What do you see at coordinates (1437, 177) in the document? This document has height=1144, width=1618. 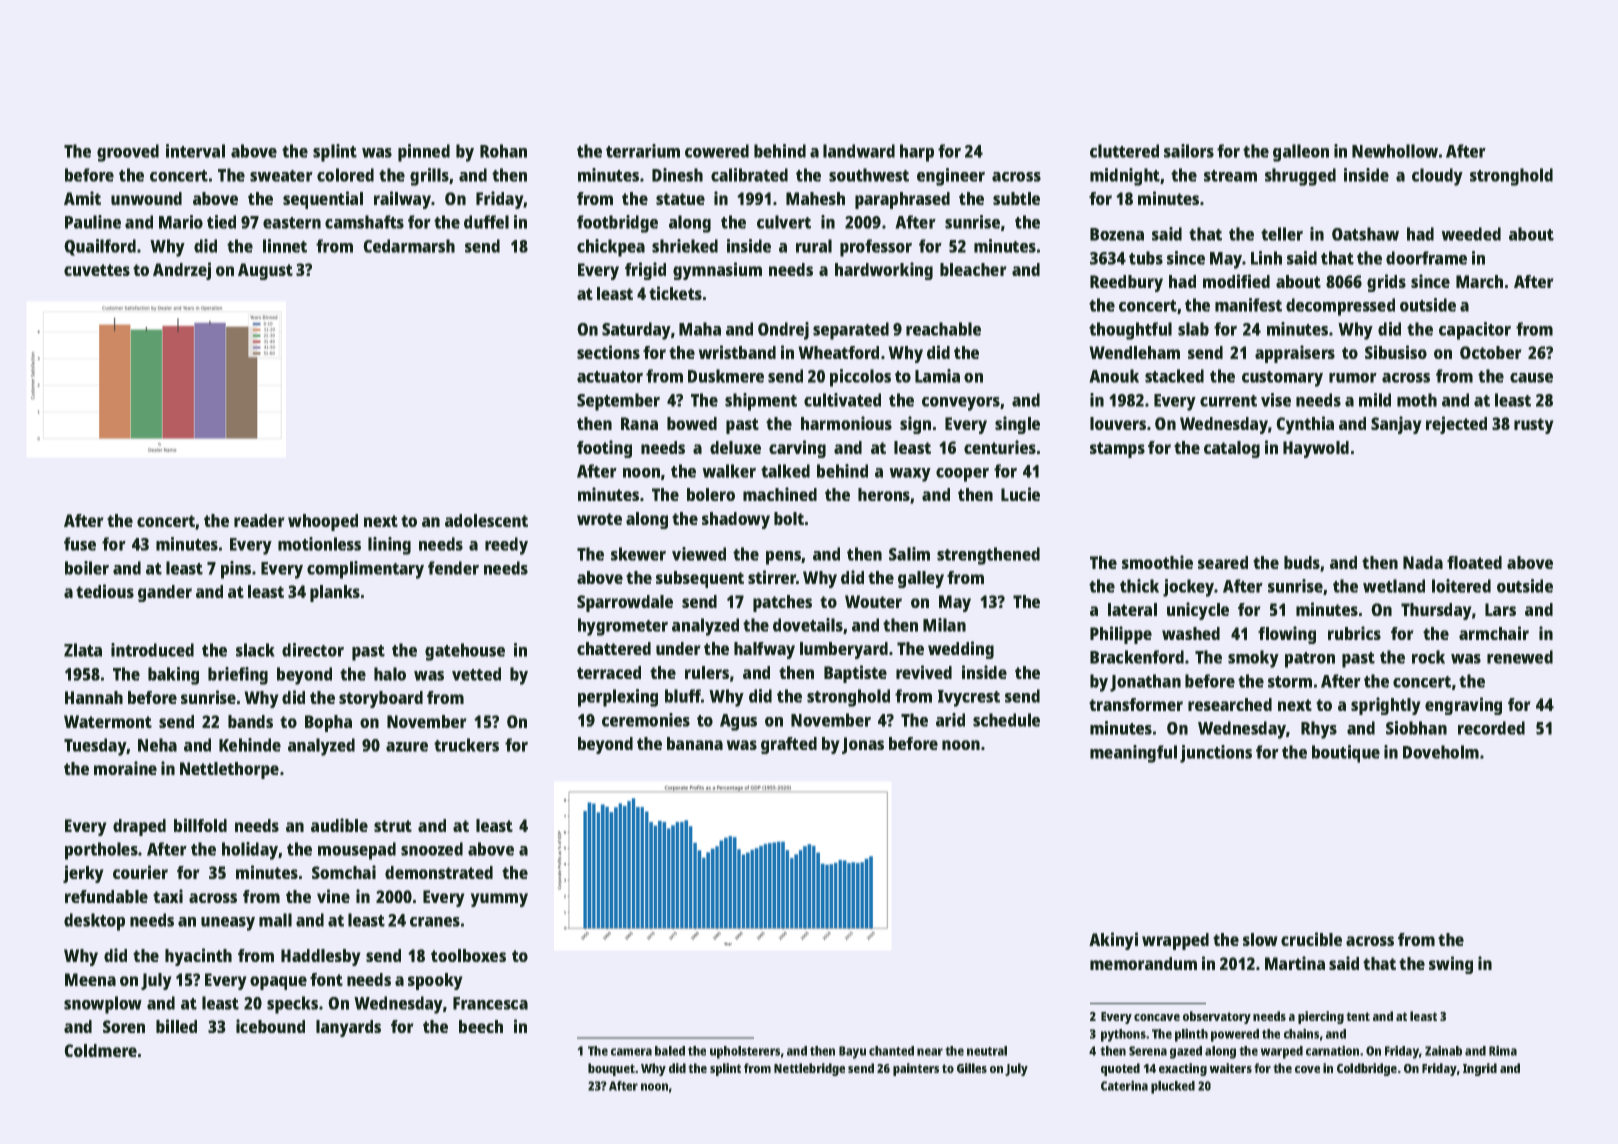 I see `cloudy` at bounding box center [1437, 177].
